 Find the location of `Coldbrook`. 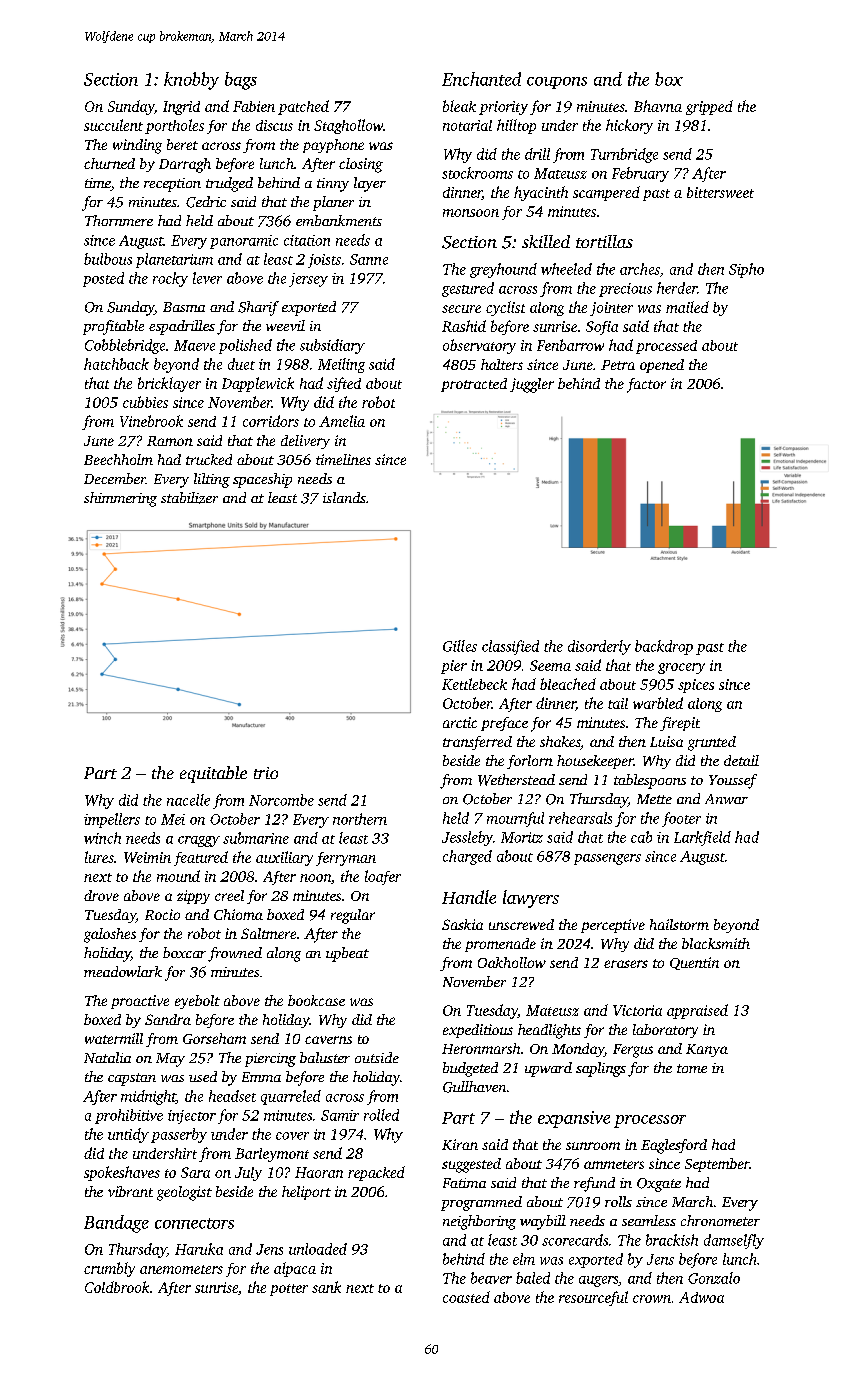

Coldbrook is located at coordinates (117, 1287).
